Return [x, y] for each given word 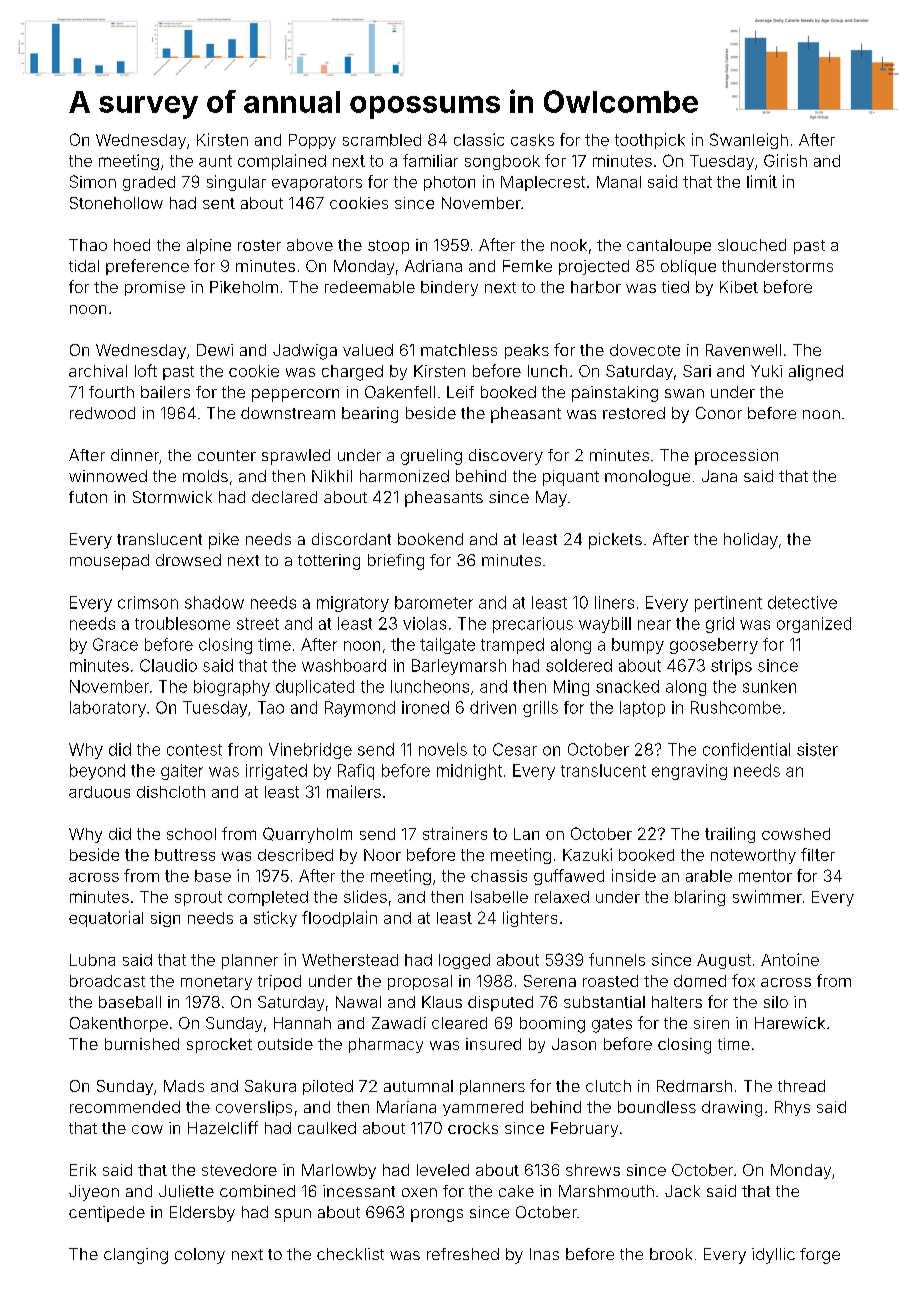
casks [532, 140]
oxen [419, 1192]
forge [820, 1256]
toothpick [650, 141]
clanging [136, 1256]
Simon [93, 181]
